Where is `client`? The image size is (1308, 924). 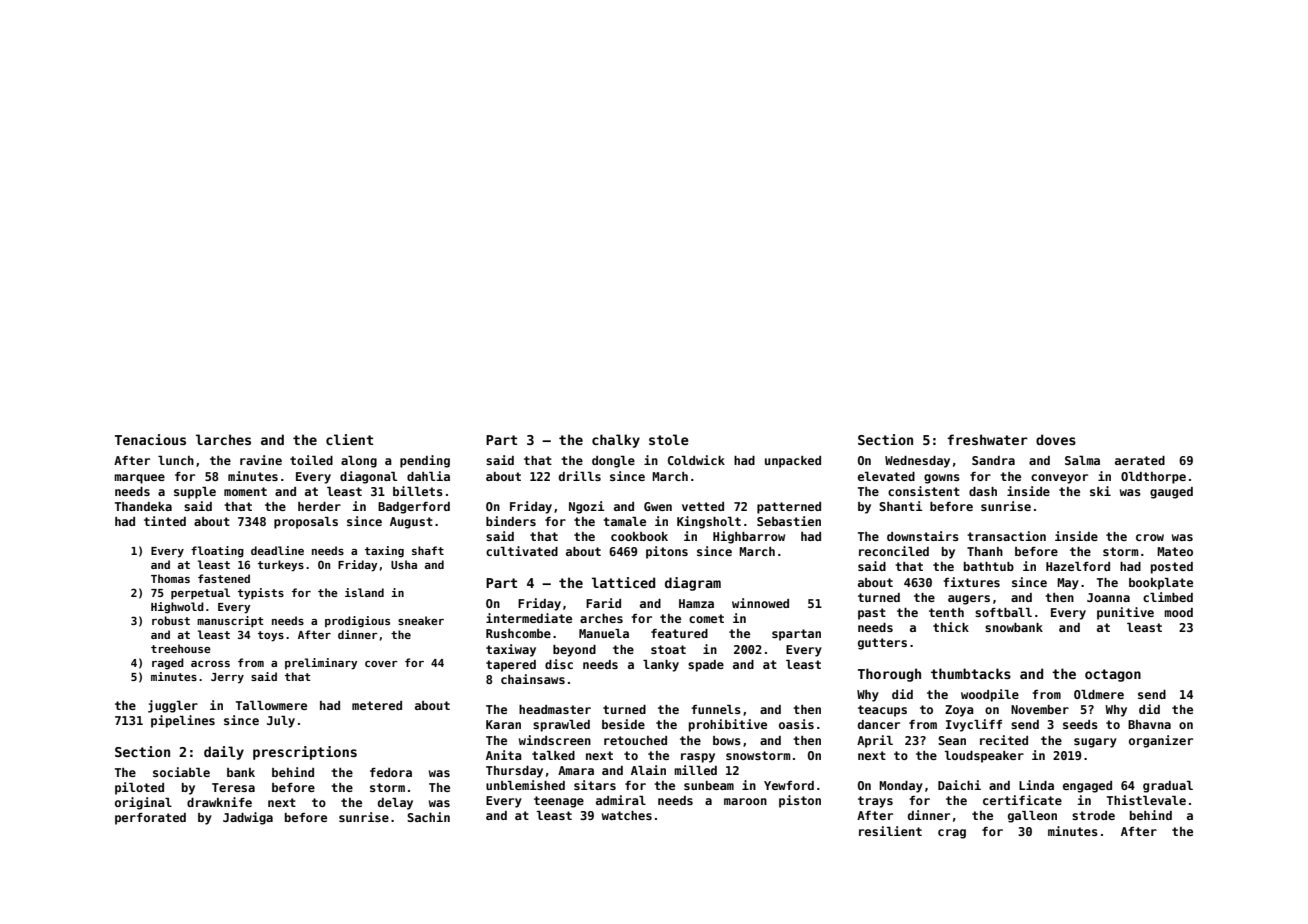 client is located at coordinates (349, 439).
